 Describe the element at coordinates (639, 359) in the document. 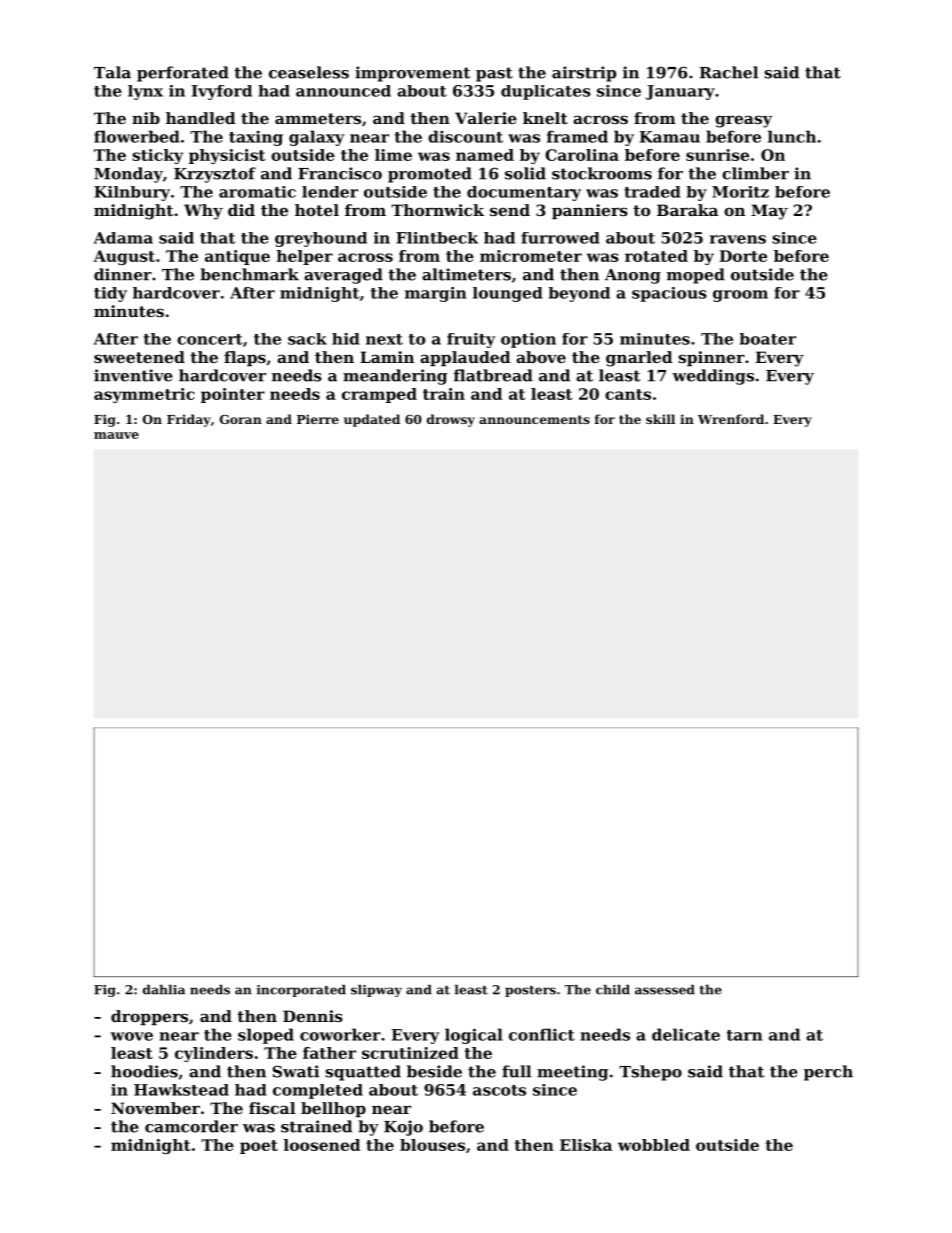

I see `gnarled` at that location.
